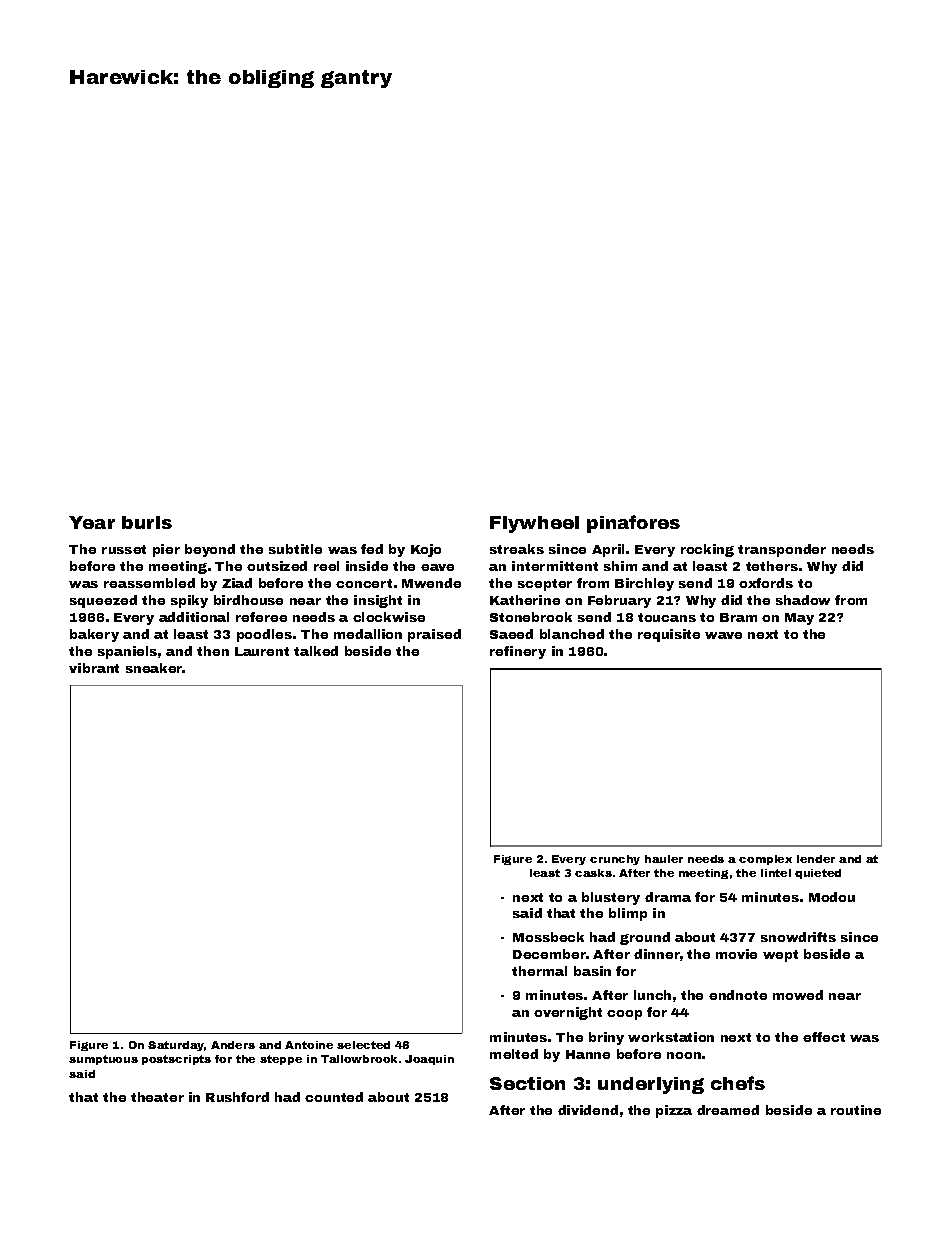 This screenshot has width=952, height=1233. What do you see at coordinates (798, 937) in the screenshot?
I see `snowdrifts` at bounding box center [798, 937].
